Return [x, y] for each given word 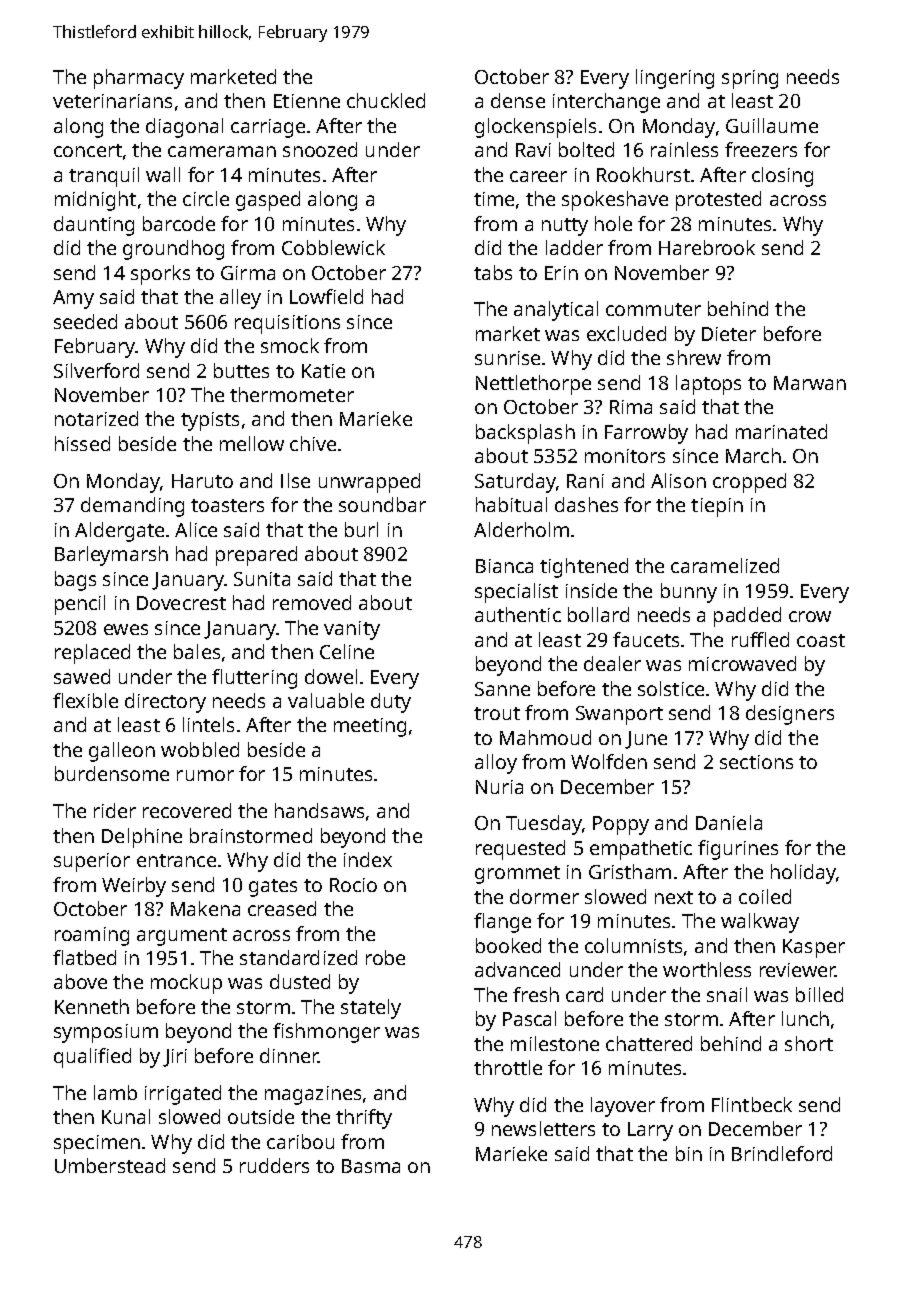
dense [518, 100]
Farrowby [646, 434]
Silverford [96, 370]
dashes [586, 504]
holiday [803, 874]
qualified [92, 1058]
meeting [370, 727]
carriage [268, 128]
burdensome [112, 773]
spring [750, 79]
